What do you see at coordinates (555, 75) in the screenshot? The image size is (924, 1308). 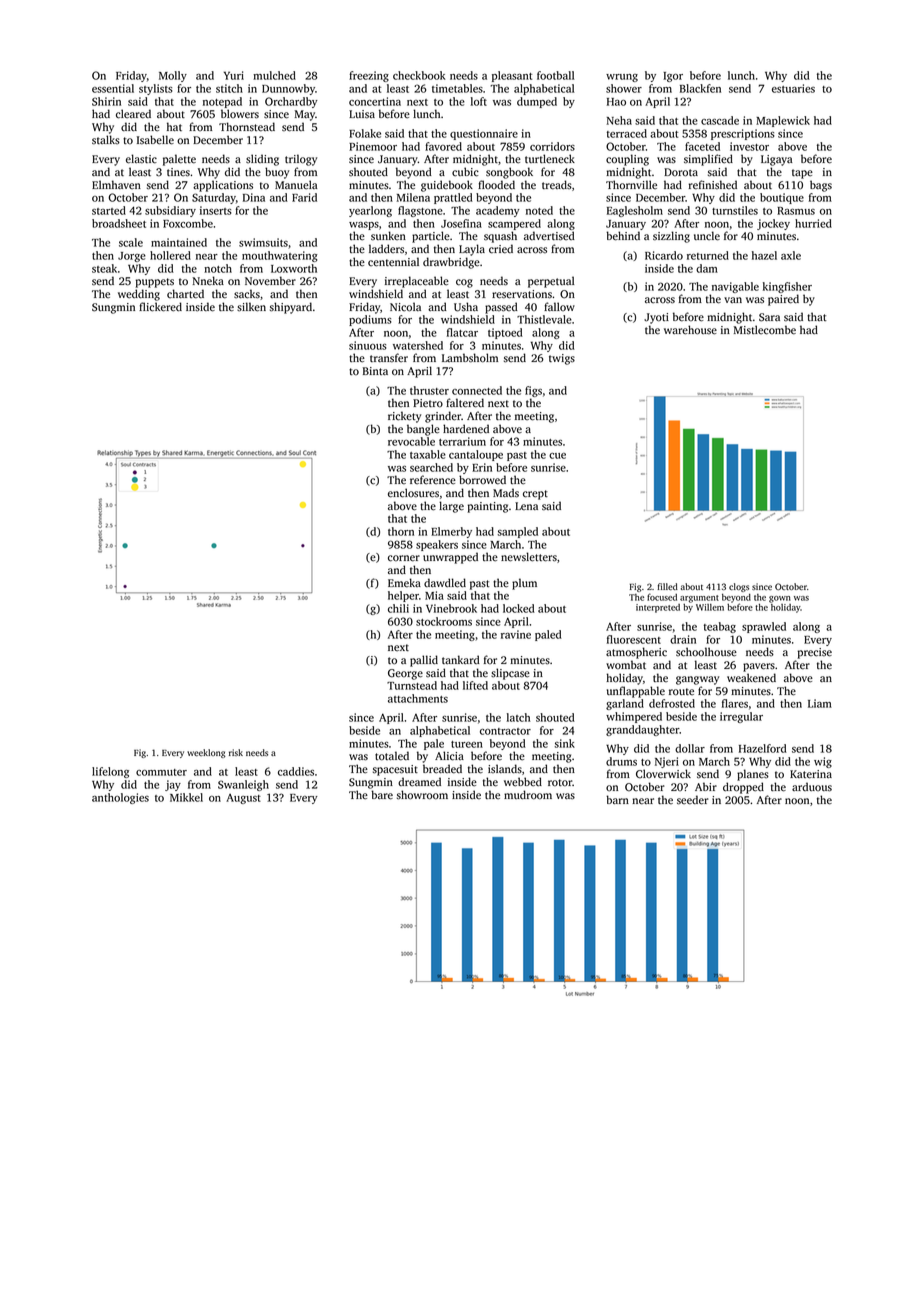 I see `football` at bounding box center [555, 75].
